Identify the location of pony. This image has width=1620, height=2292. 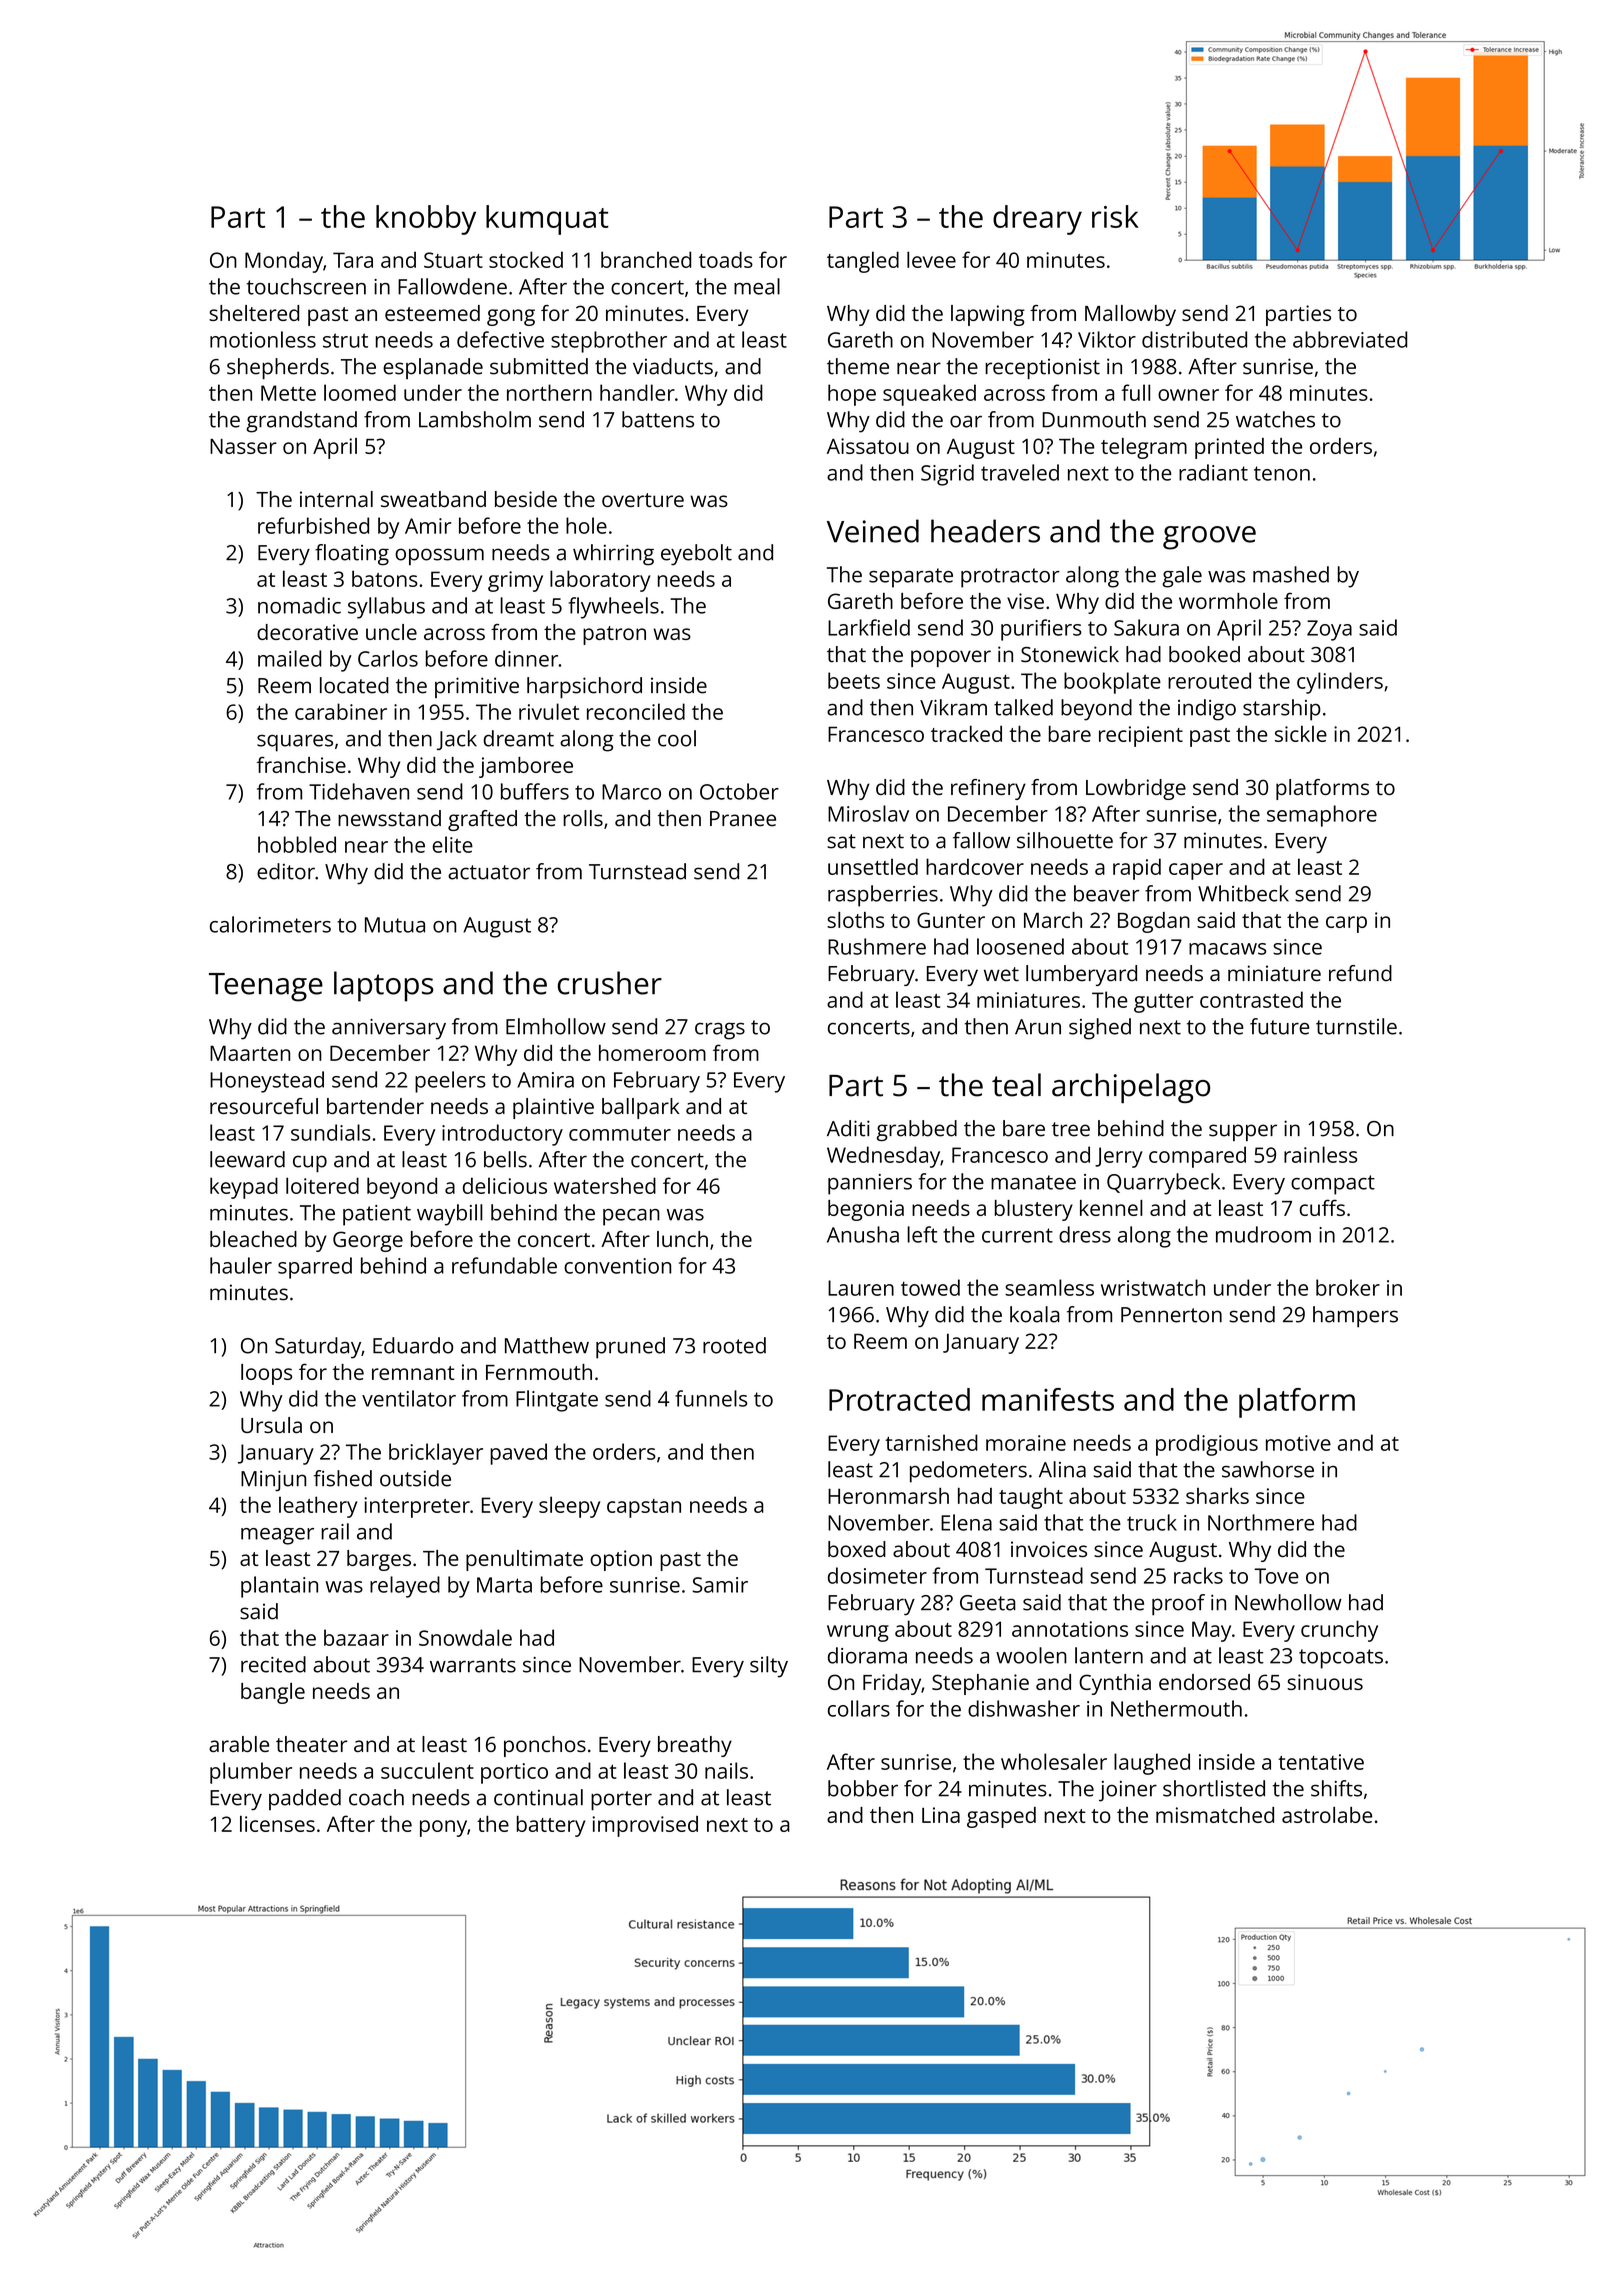
(443, 1828).
